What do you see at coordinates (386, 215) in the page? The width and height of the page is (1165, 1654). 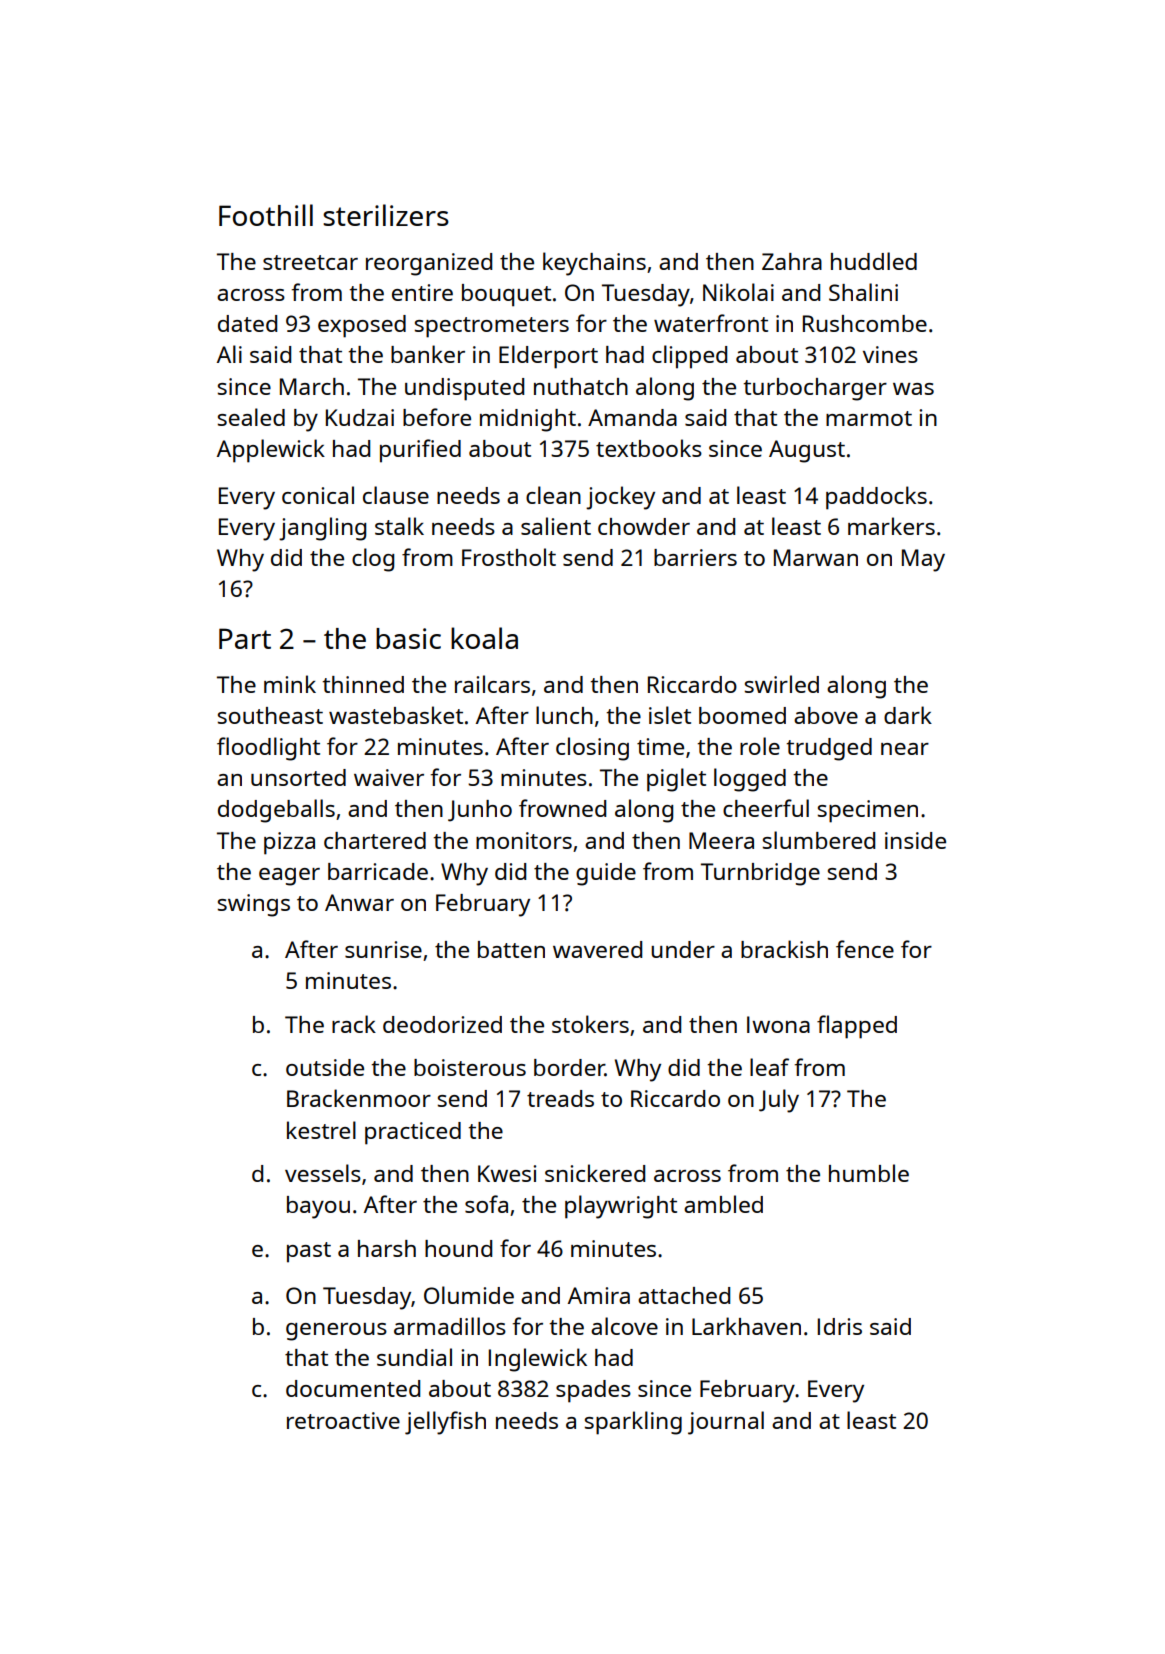 I see `sterilizers` at bounding box center [386, 215].
